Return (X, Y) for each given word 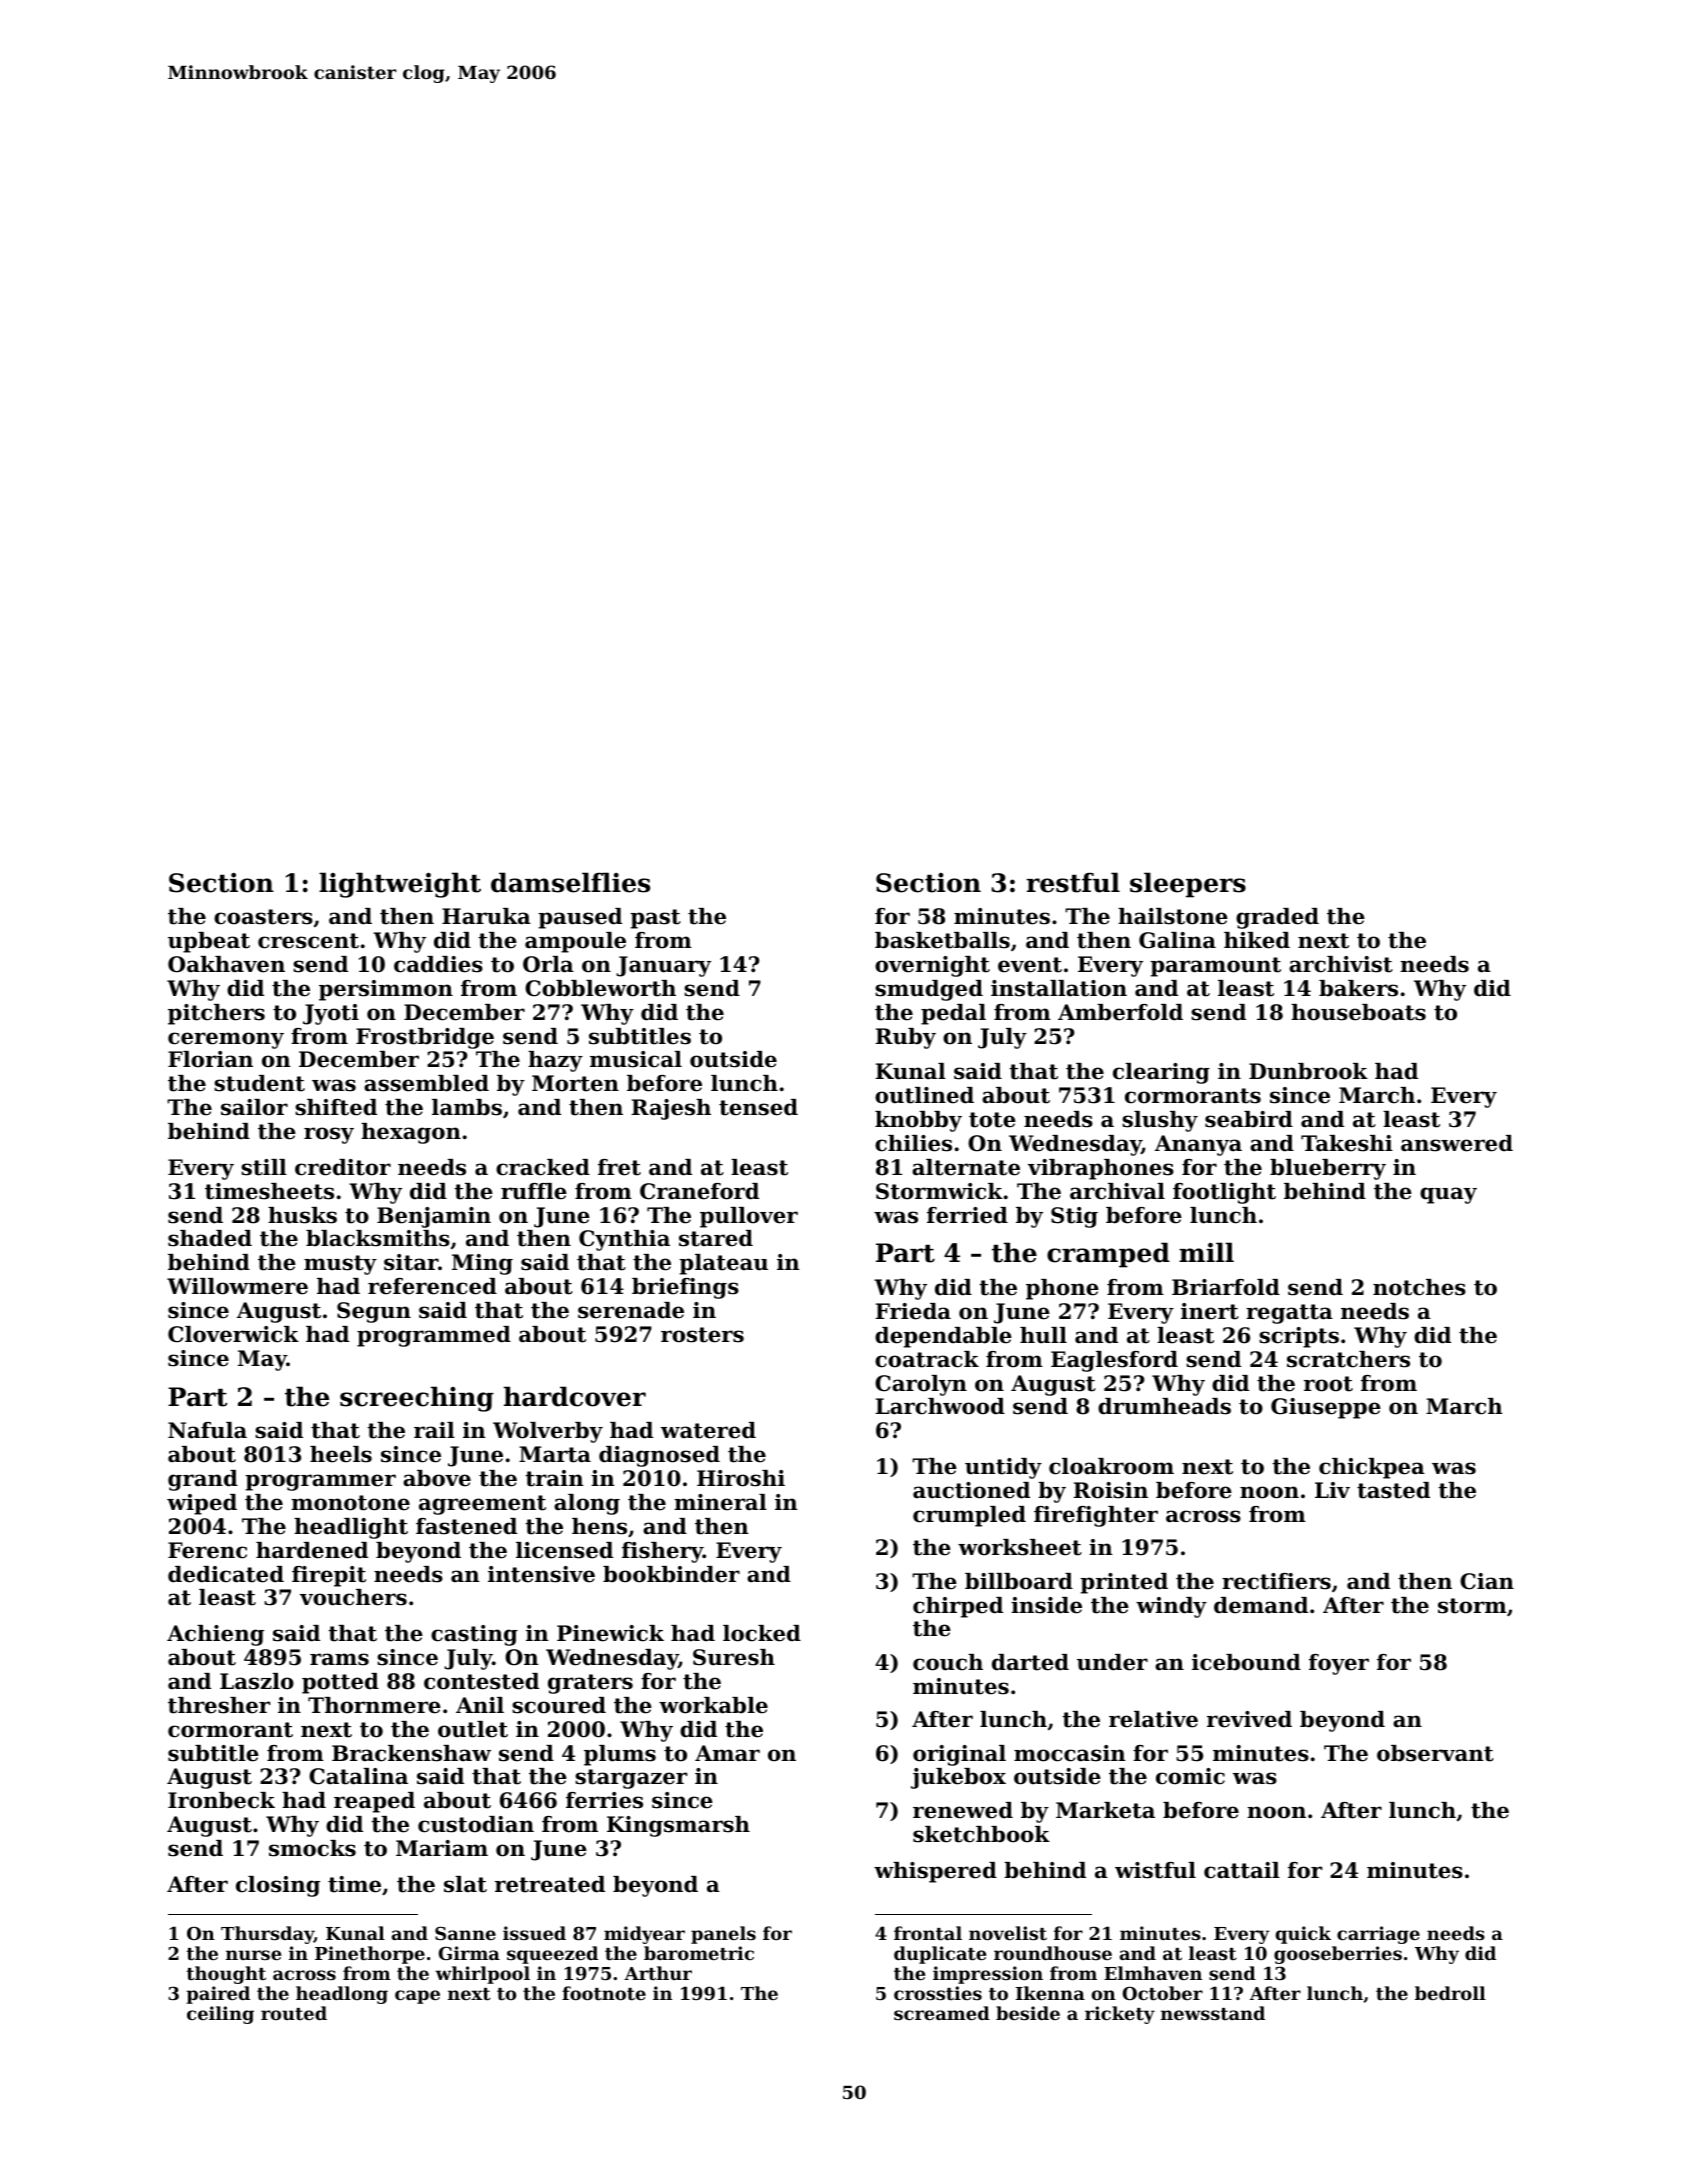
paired (218, 1995)
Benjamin (434, 1217)
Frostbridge (425, 1038)
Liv (1332, 1490)
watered (708, 1430)
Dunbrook (1308, 1071)
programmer (320, 1482)
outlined (924, 1095)
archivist (1341, 964)
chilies (913, 1143)
